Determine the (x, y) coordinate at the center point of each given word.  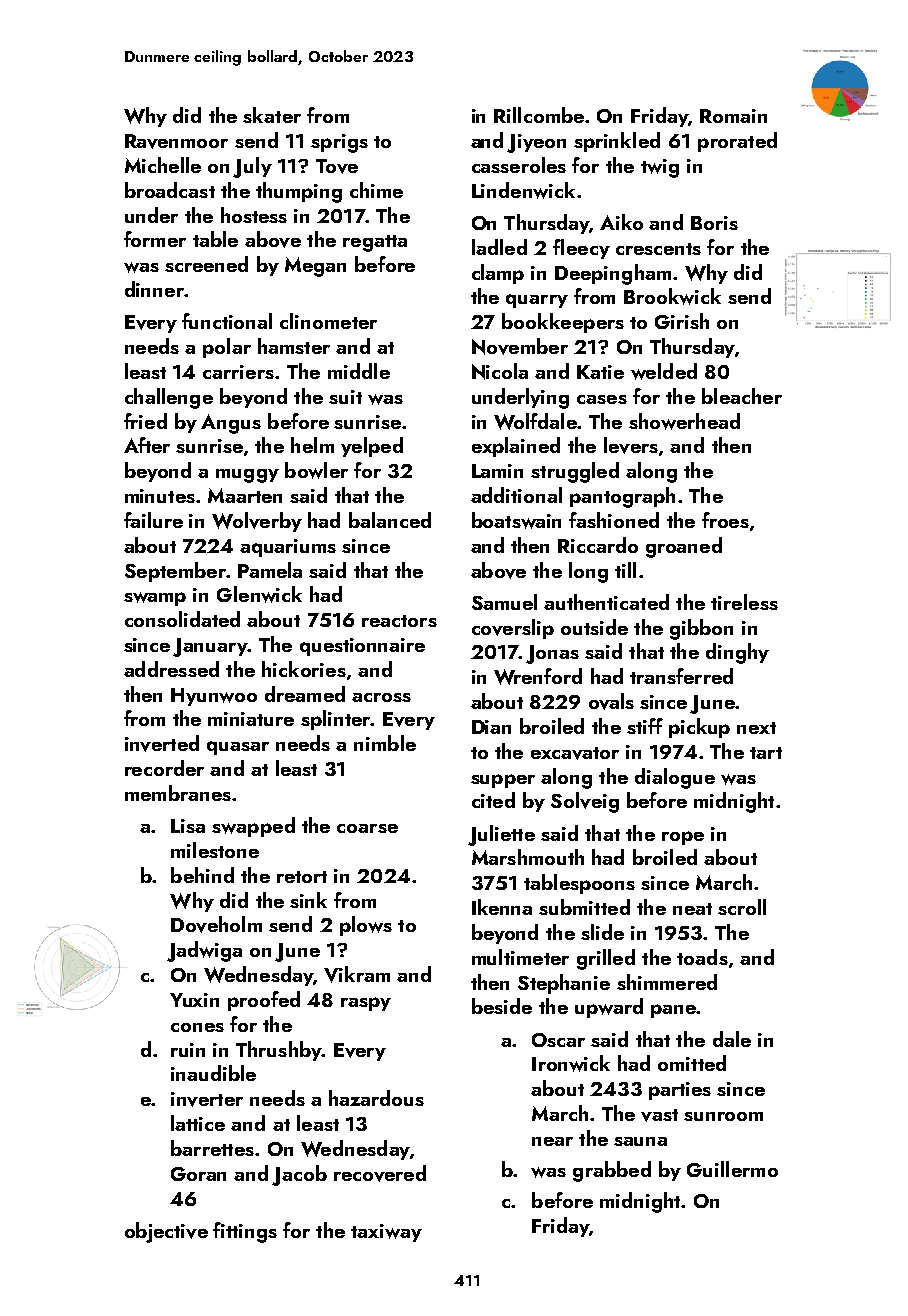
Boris (714, 223)
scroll (742, 907)
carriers (238, 372)
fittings (245, 1232)
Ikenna (502, 907)
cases (602, 399)
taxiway (386, 1233)
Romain (733, 116)
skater (272, 115)
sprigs (339, 143)
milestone (215, 850)
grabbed (612, 1171)
